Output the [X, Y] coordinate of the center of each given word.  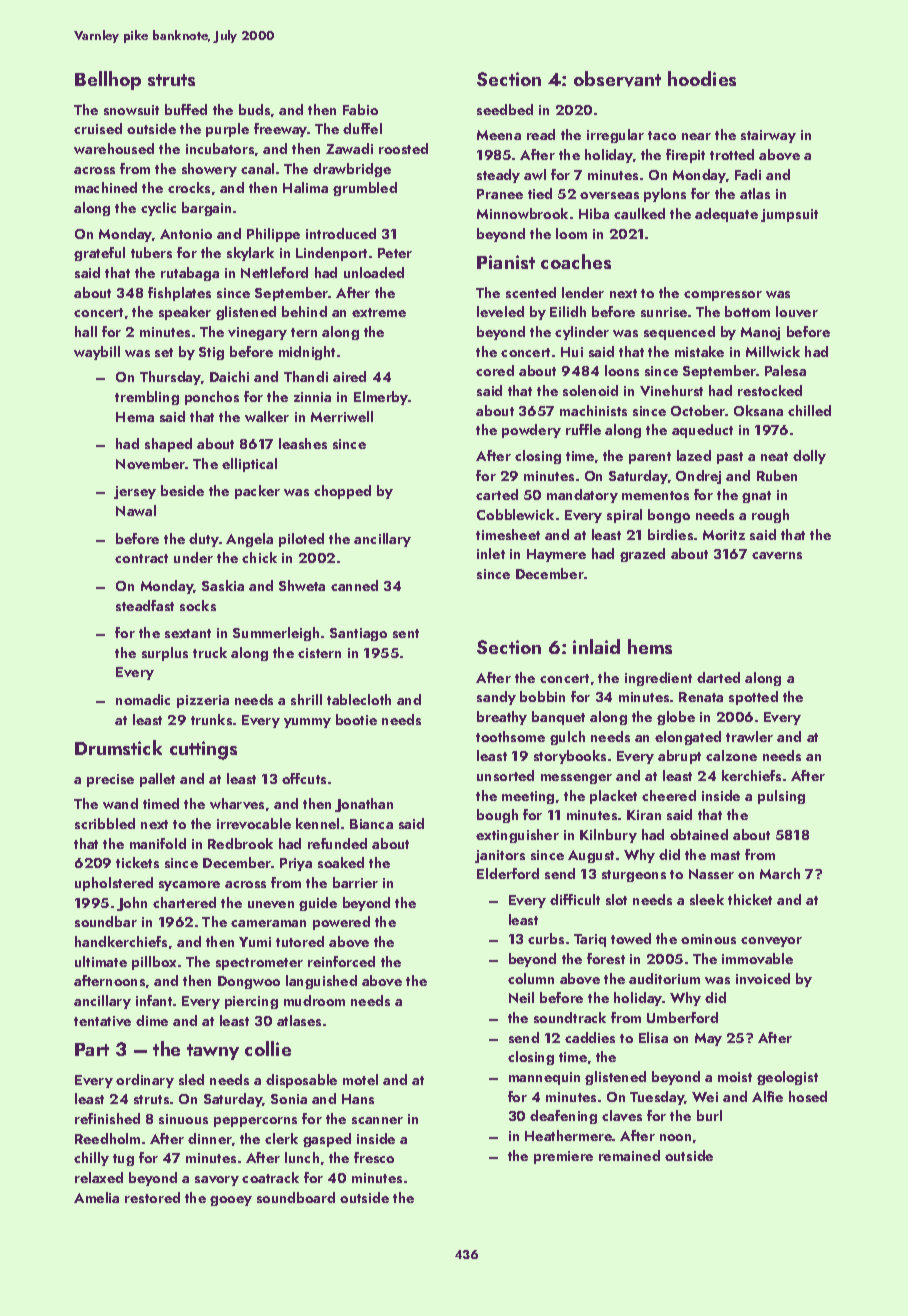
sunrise [664, 312]
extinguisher [517, 836]
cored [495, 370]
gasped [327, 1140]
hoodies [702, 78]
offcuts [304, 778]
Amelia [96, 1197]
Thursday [170, 378]
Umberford [682, 1017]
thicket [750, 899]
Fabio [360, 109]
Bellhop [108, 80]
